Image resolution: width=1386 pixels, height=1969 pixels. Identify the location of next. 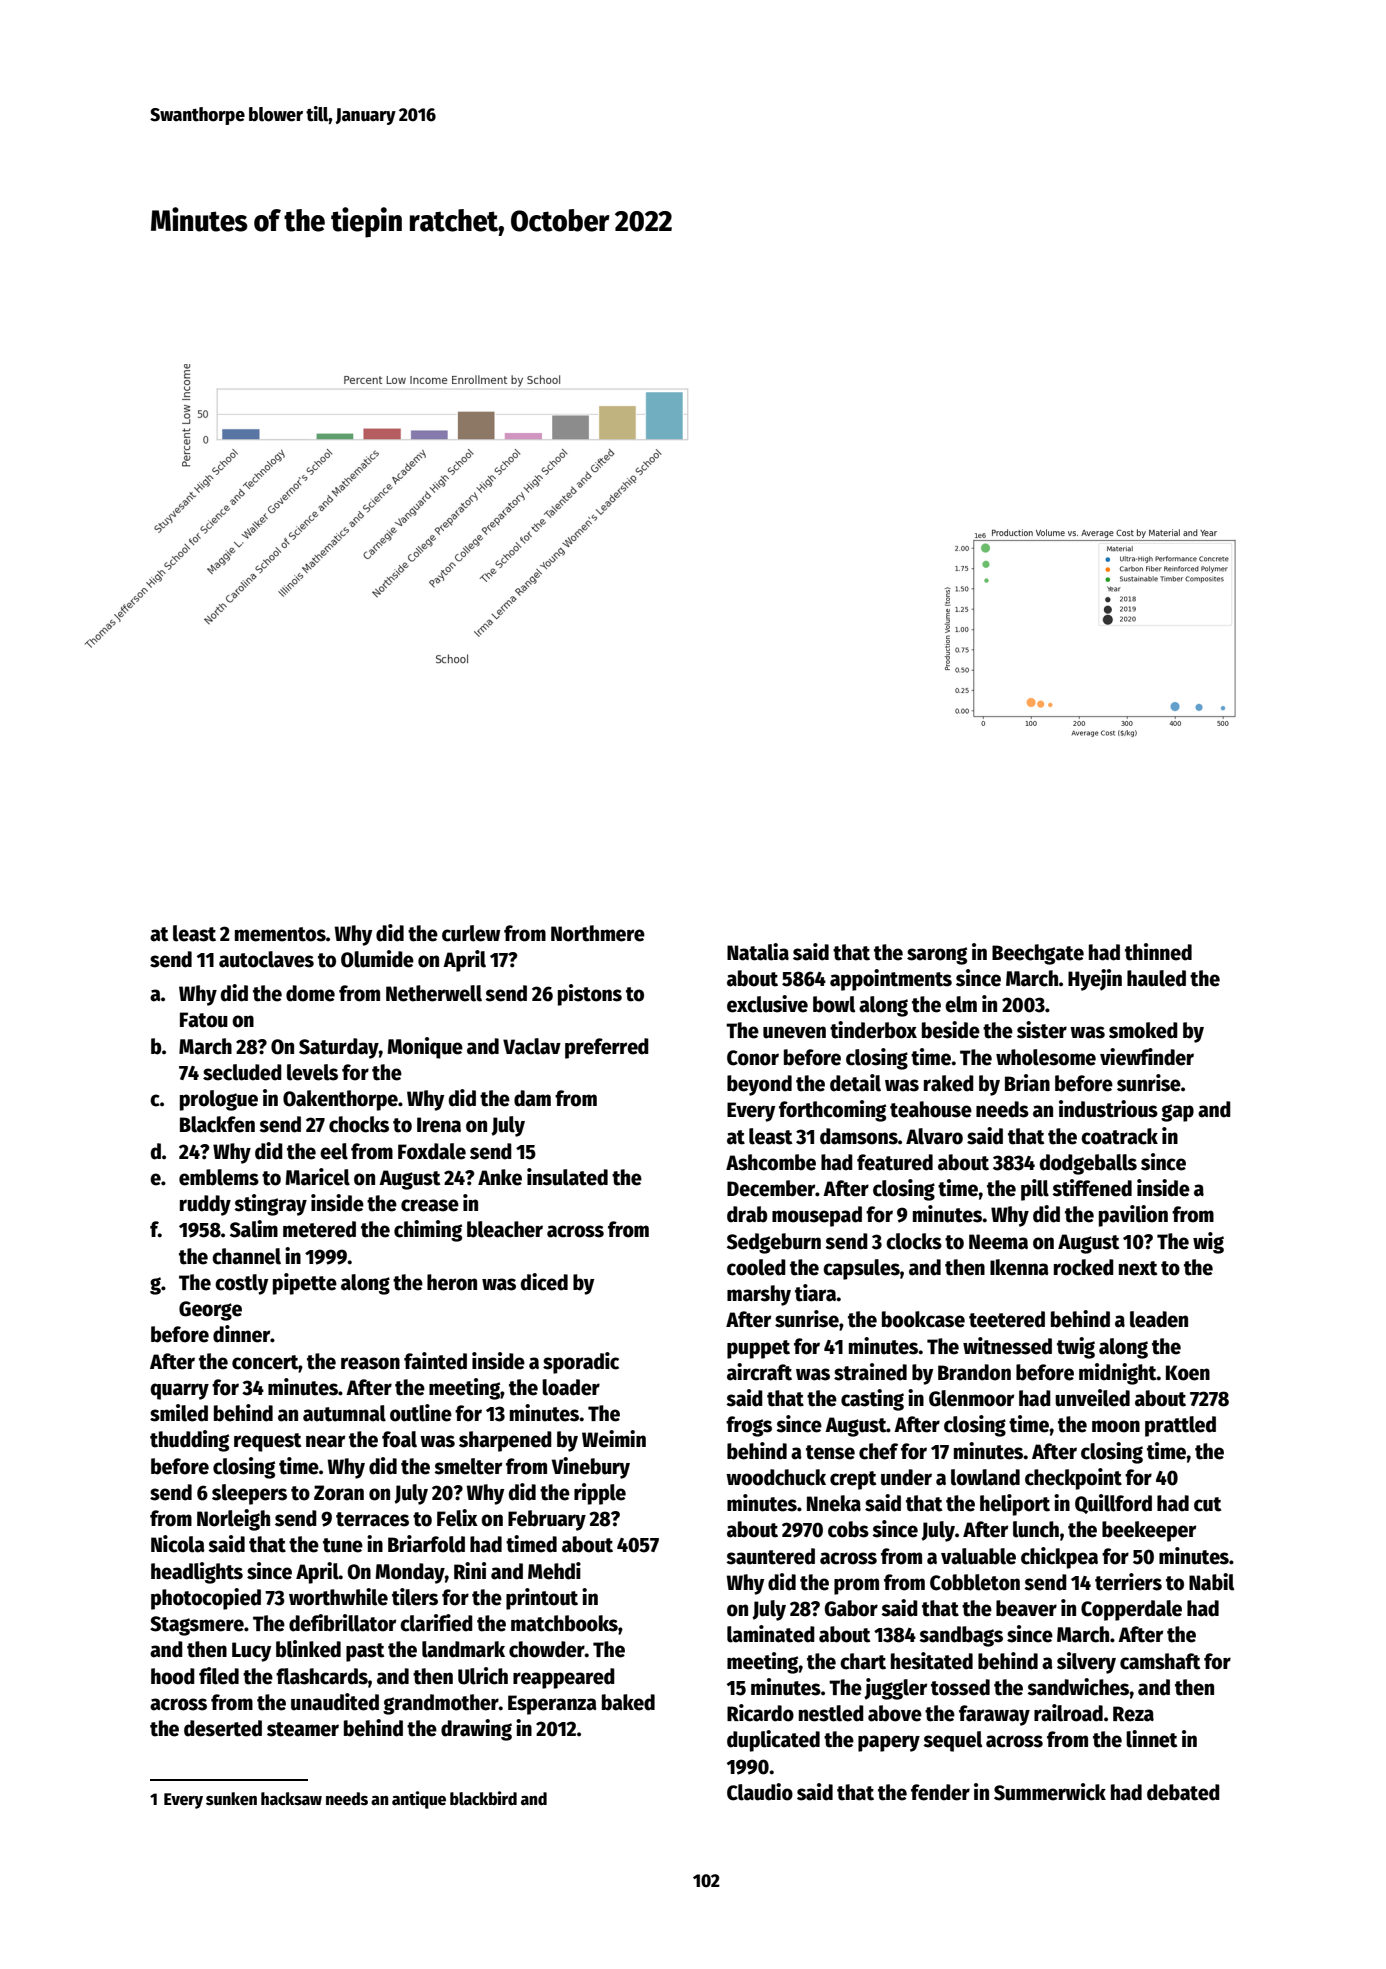
(1138, 1268).
